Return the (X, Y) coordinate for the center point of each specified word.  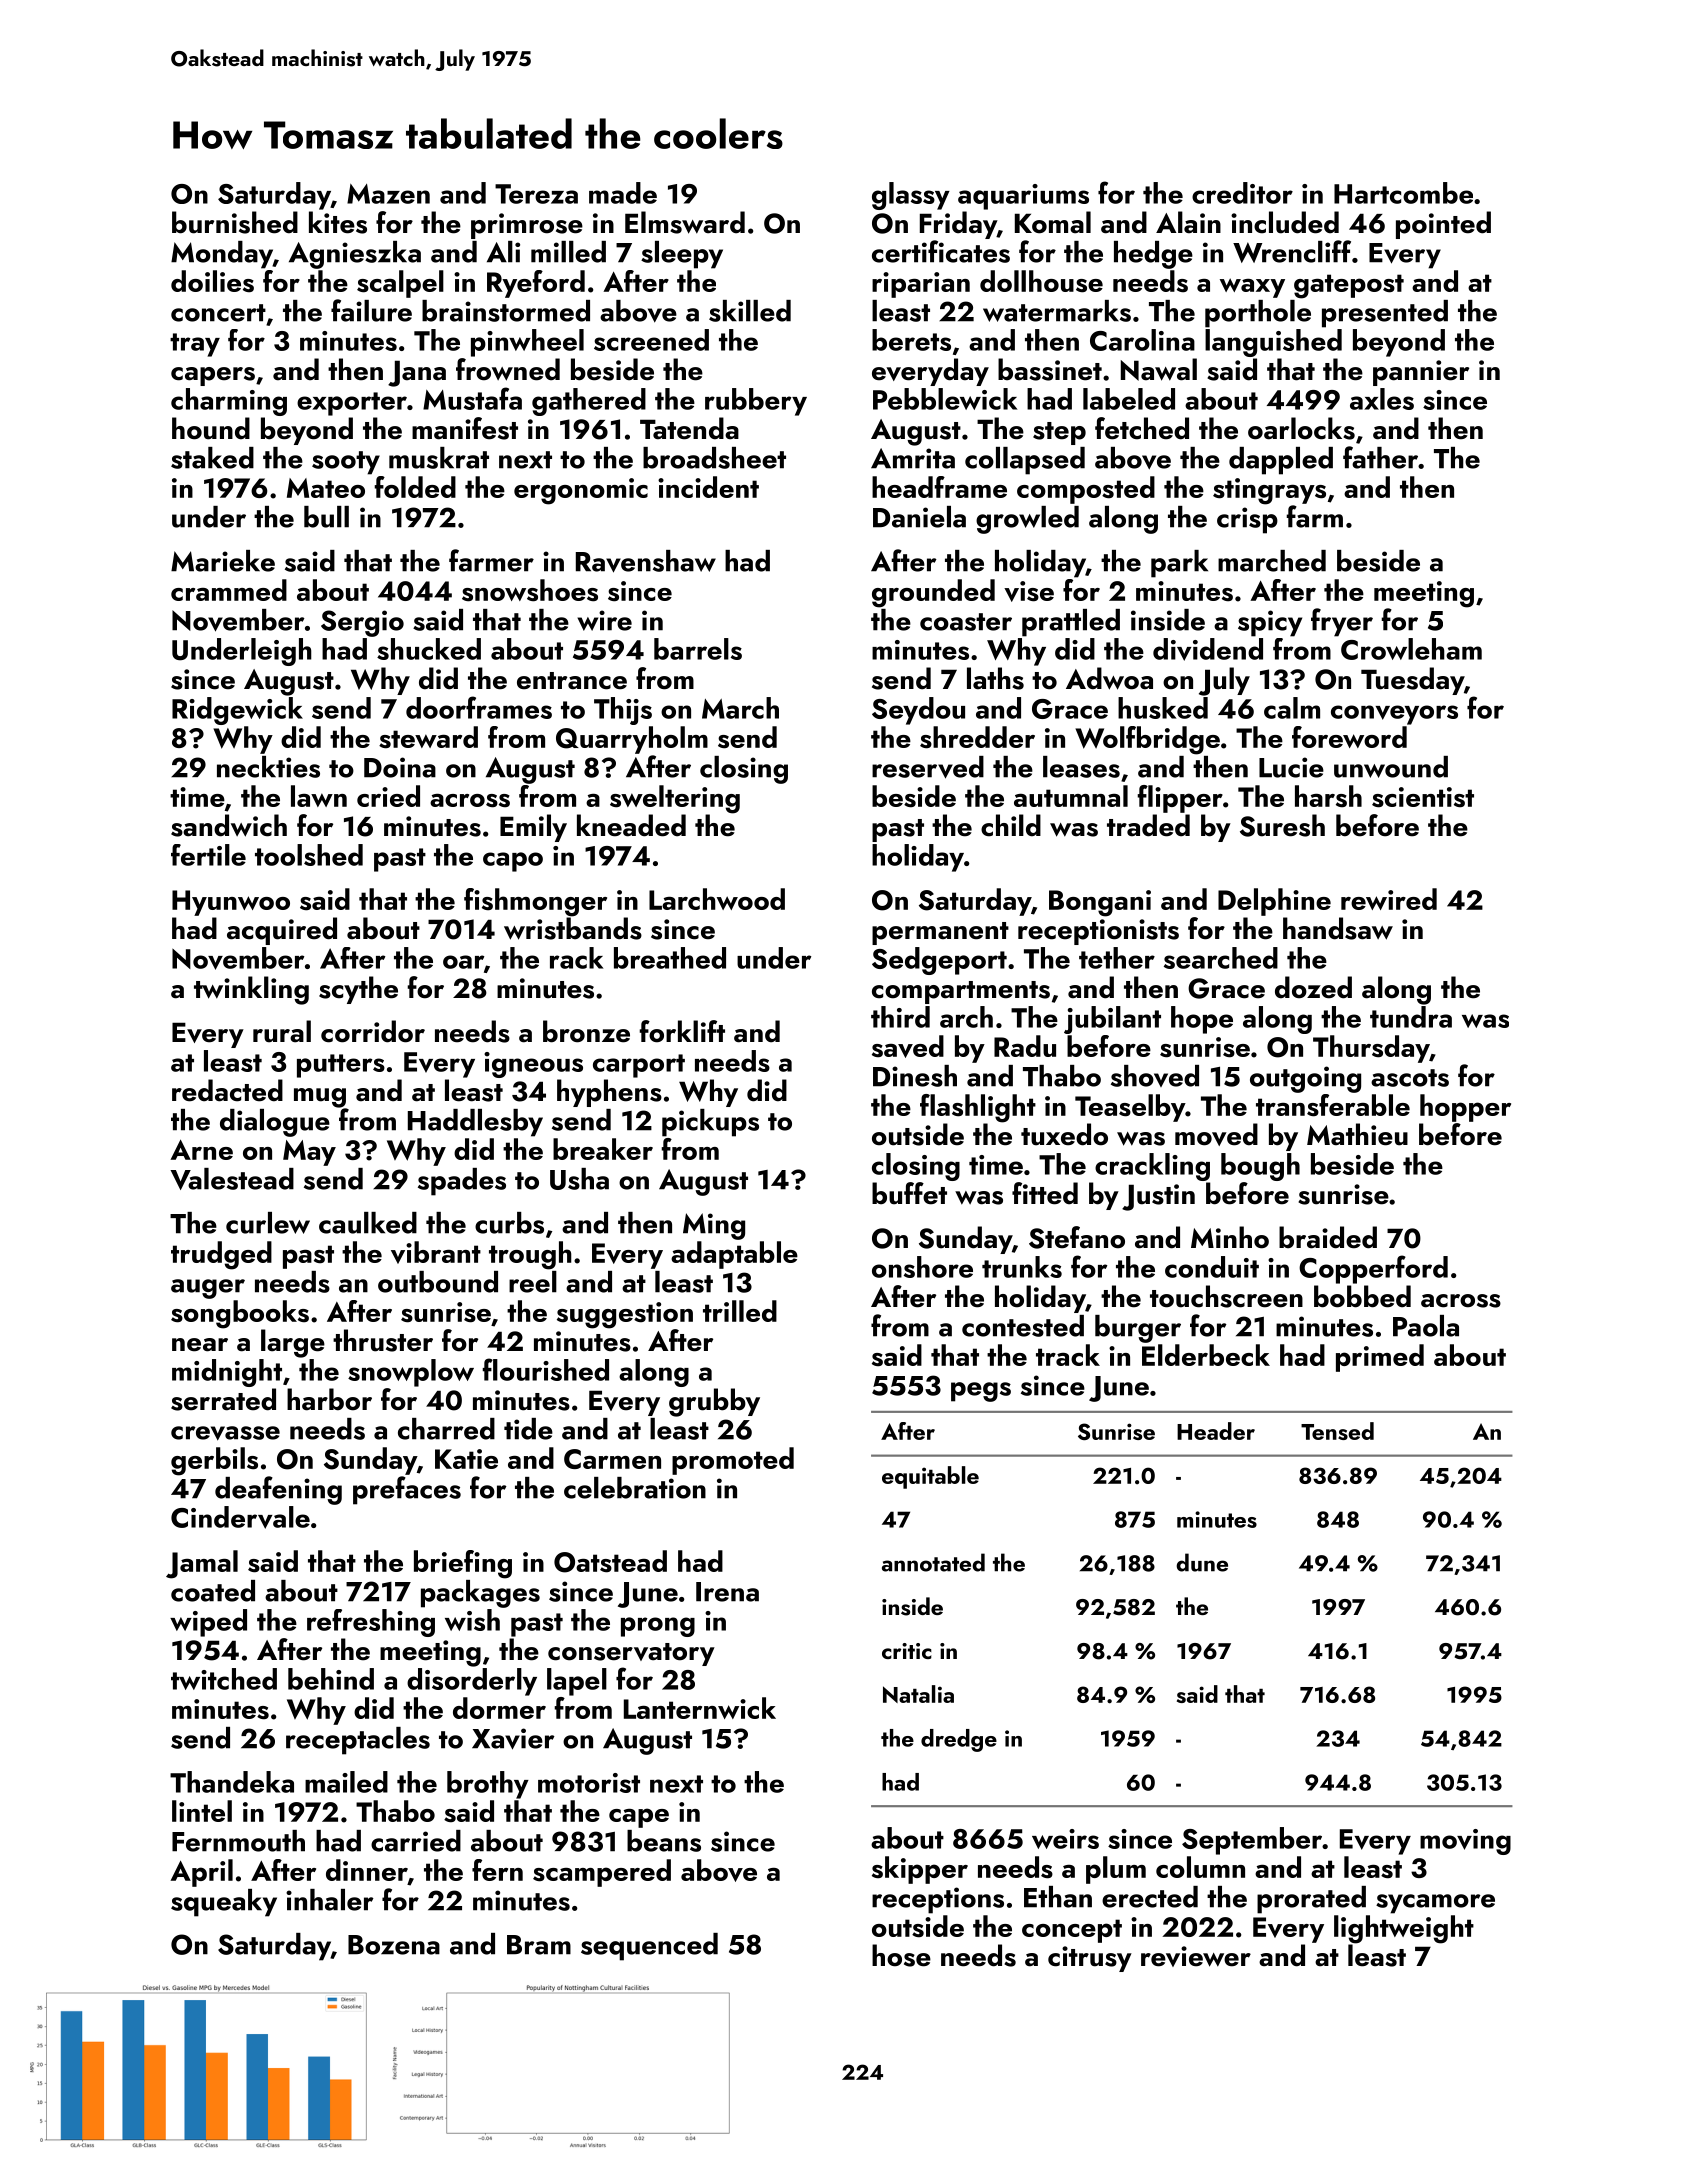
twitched (224, 1679)
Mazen (388, 194)
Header (1216, 1431)
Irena (727, 1592)
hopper (1465, 1108)
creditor (1242, 193)
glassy (911, 196)
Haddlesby (475, 1123)
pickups (710, 1123)
